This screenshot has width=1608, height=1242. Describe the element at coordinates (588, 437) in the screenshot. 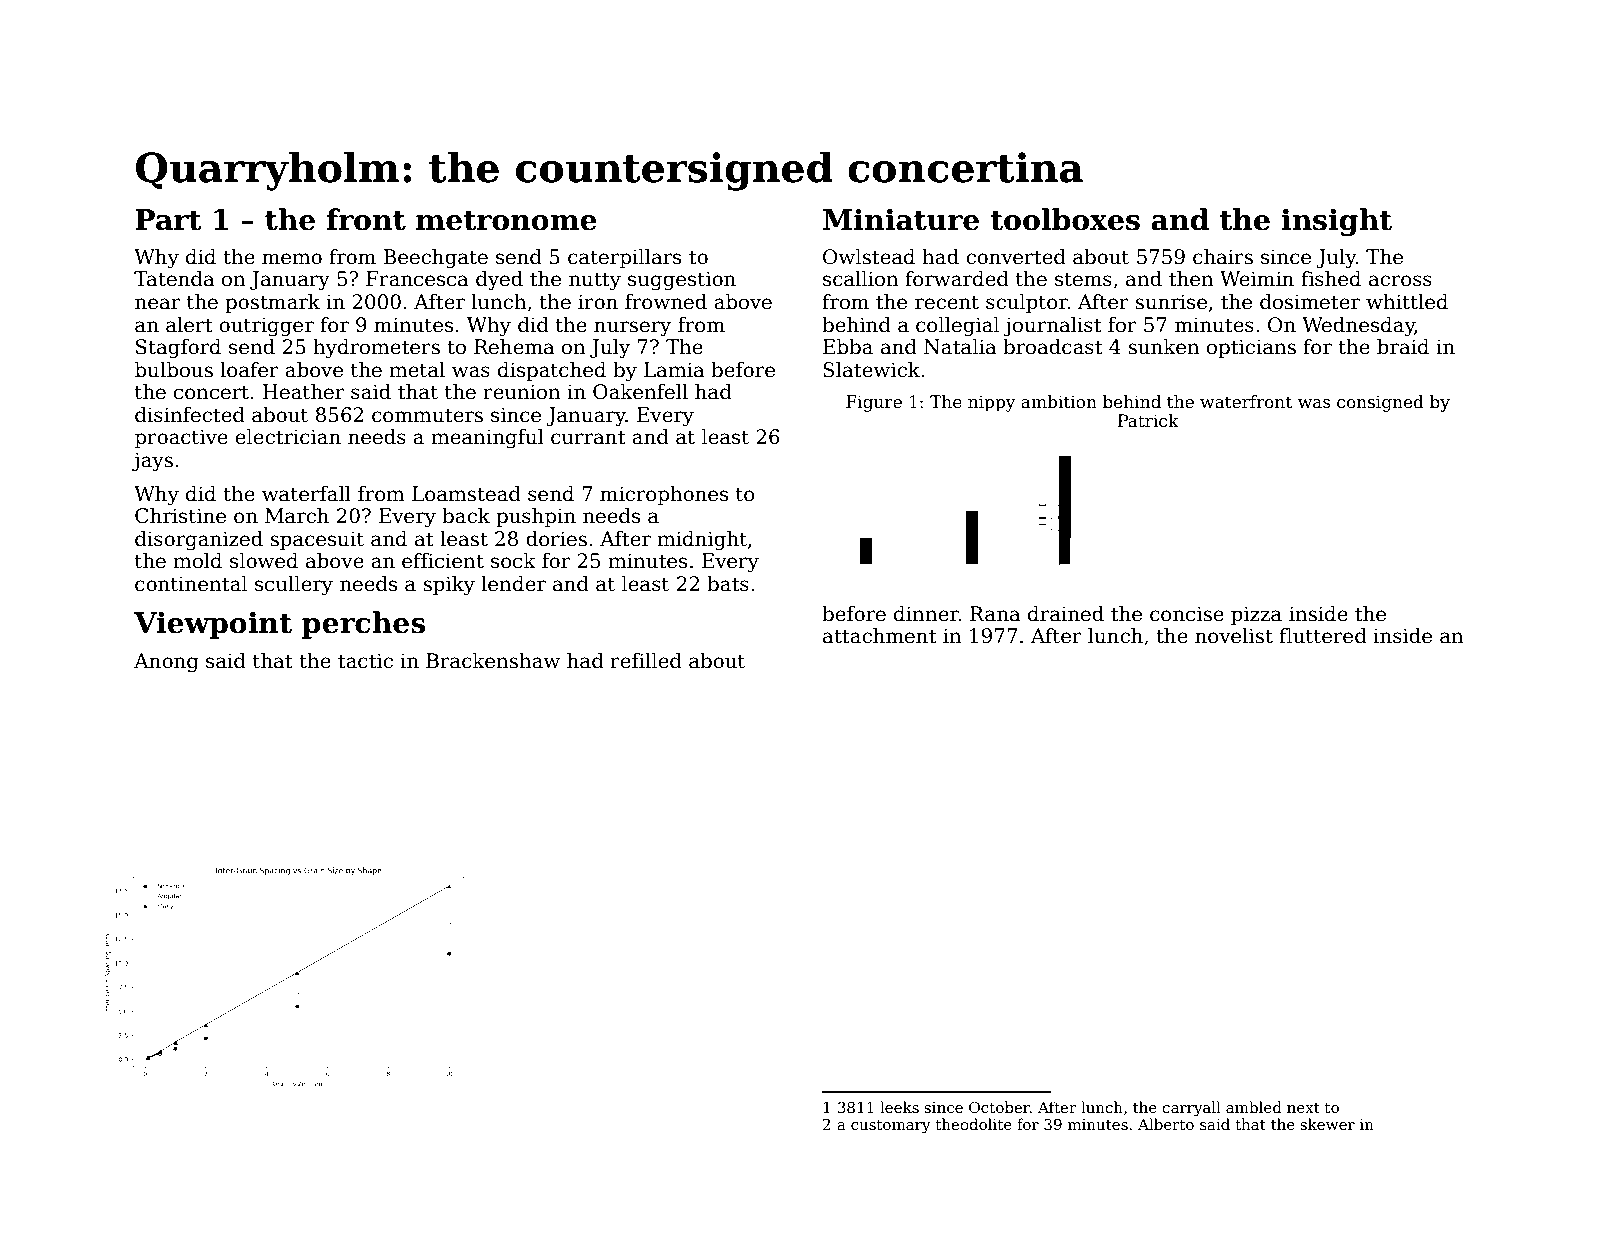

I see `currant` at that location.
